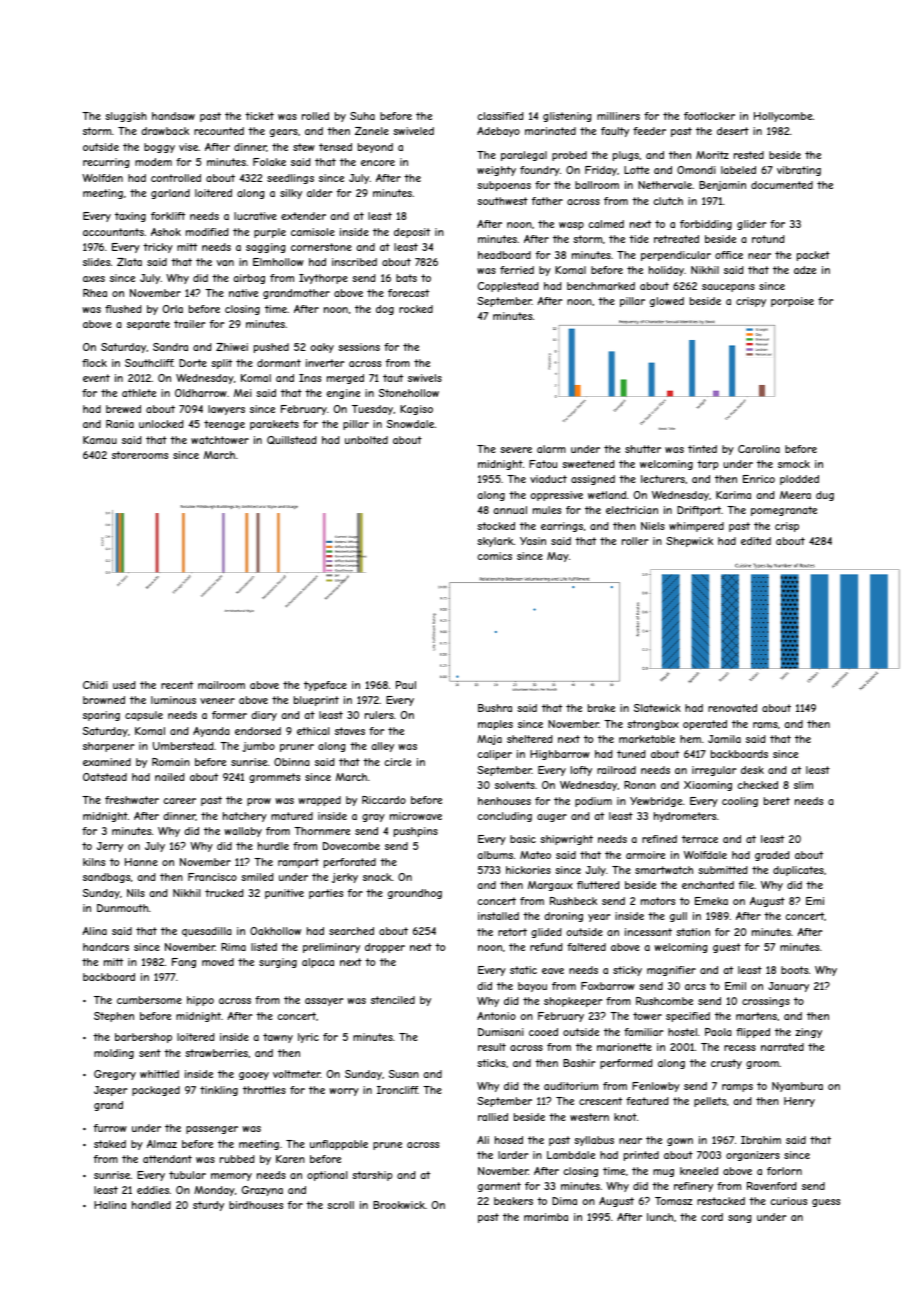  Describe the element at coordinates (397, 762) in the document. I see `circle` at that location.
